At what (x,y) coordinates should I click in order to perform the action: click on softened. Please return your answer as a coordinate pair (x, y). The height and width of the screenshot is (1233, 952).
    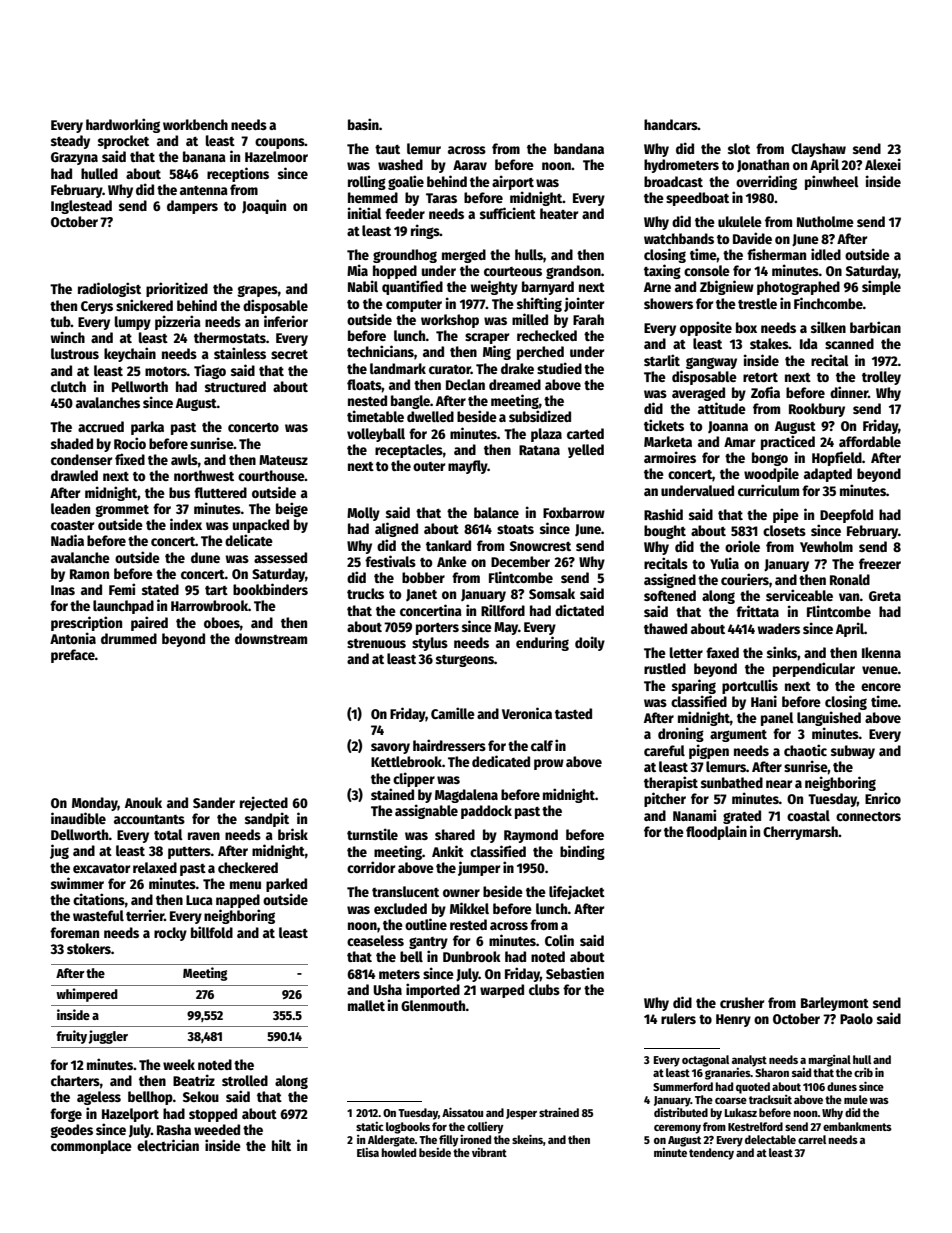
    Looking at the image, I should click on (670, 595).
